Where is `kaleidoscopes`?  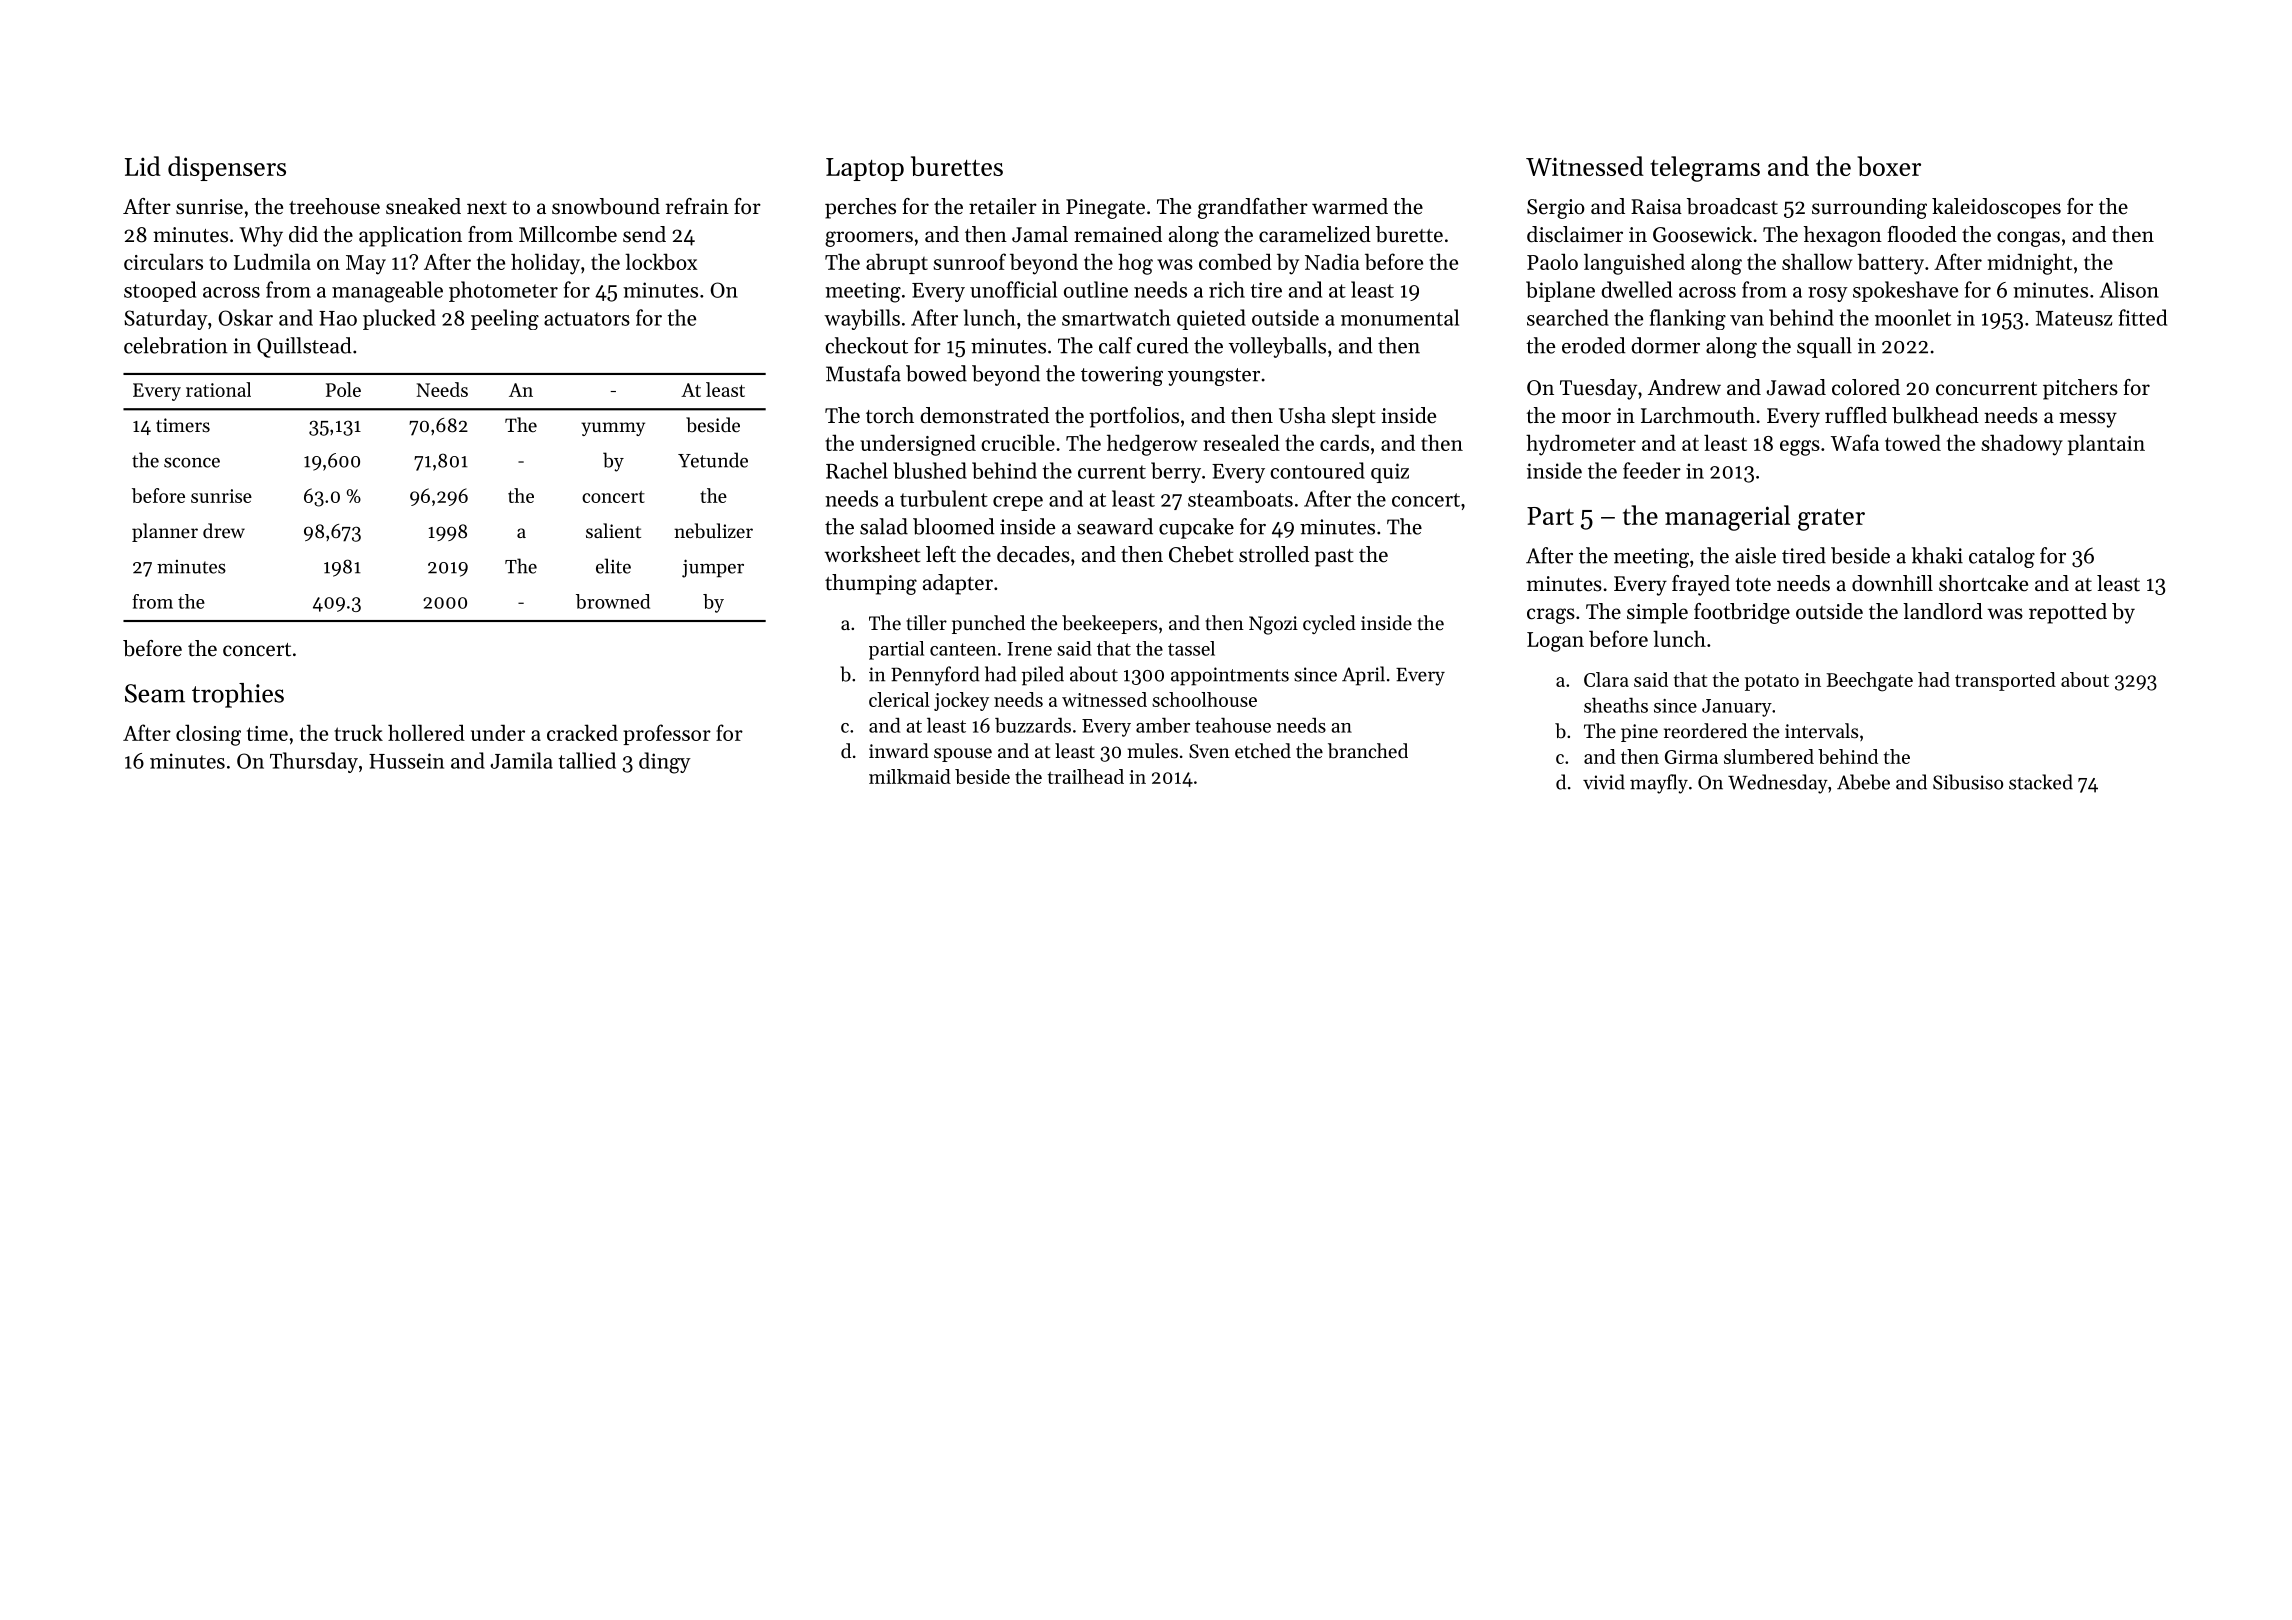 kaleidoscopes is located at coordinates (1996, 208).
